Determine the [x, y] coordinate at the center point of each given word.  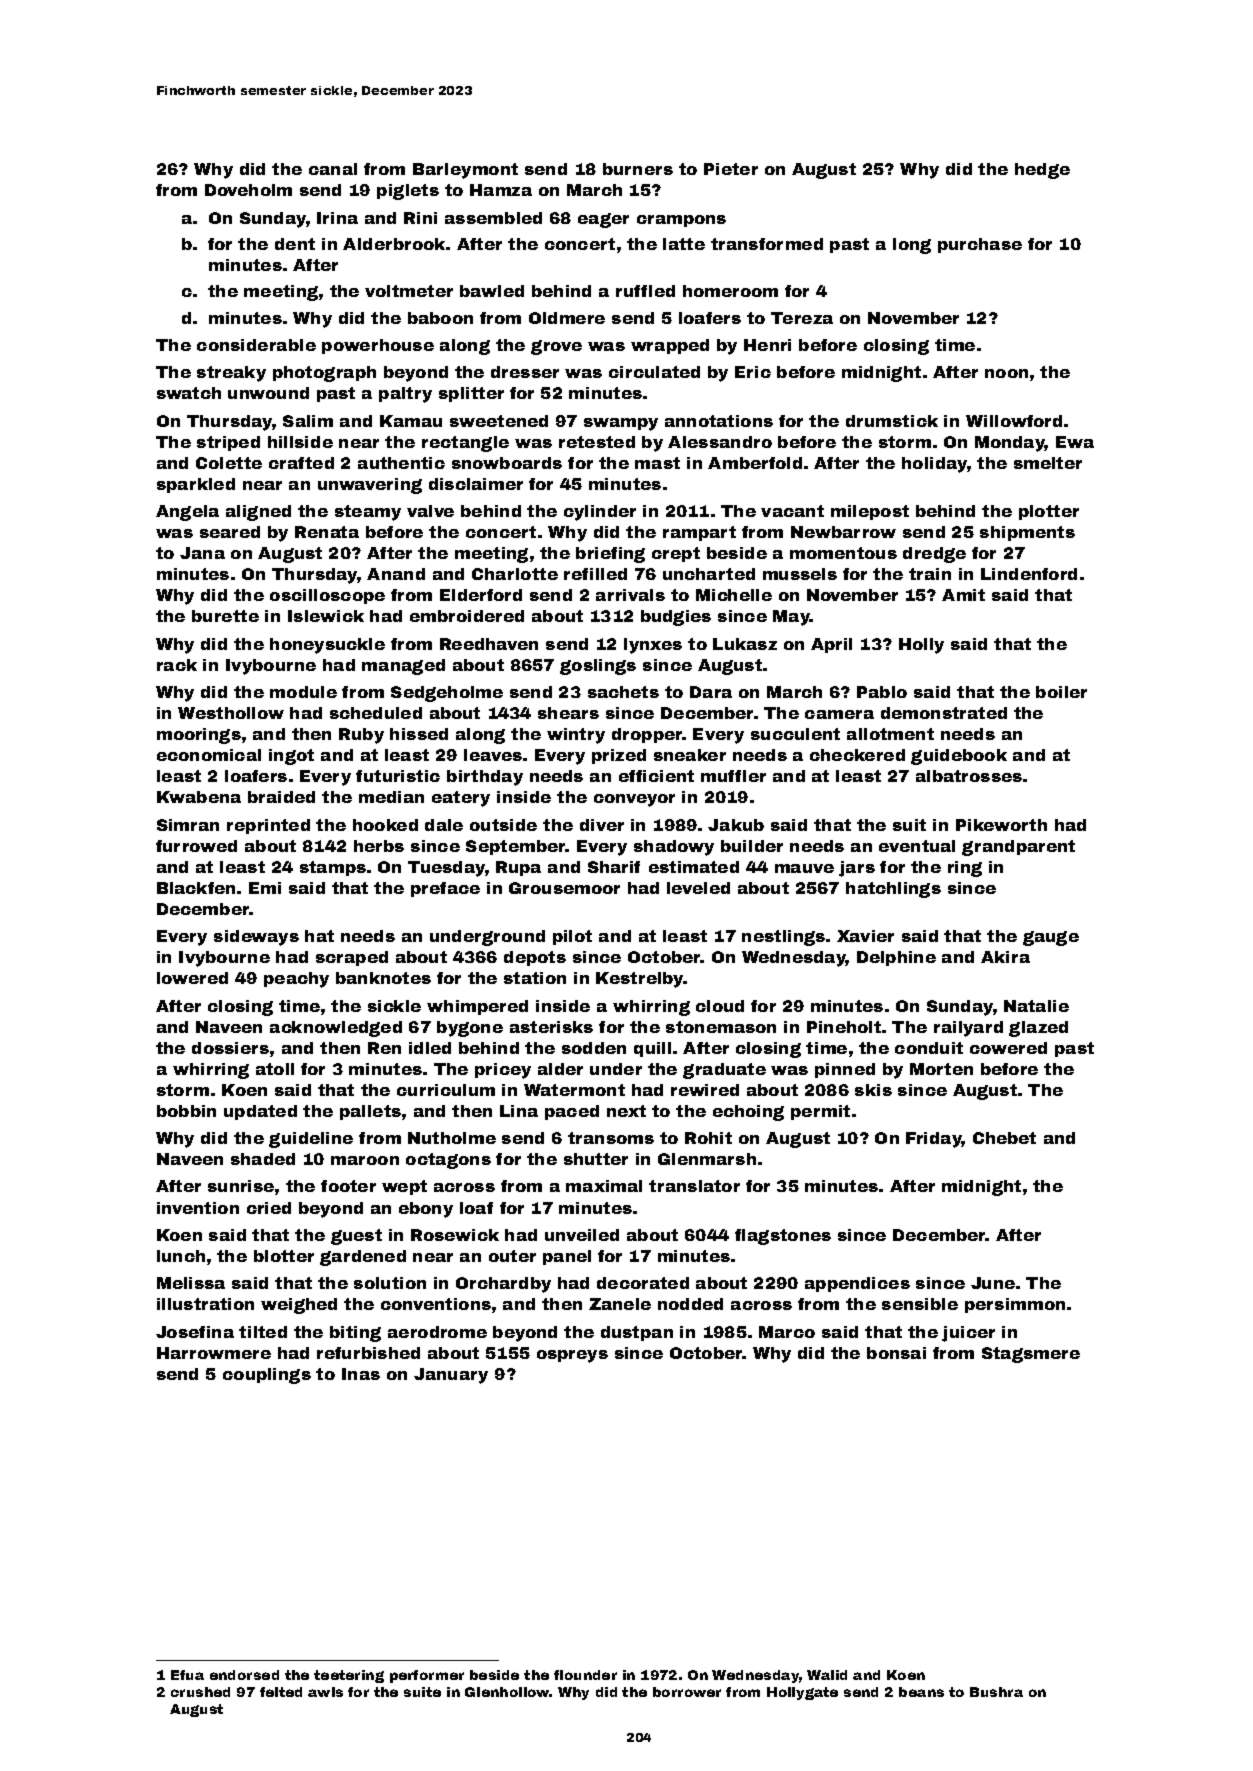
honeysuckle [327, 646]
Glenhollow [507, 1692]
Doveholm [248, 190]
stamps [333, 868]
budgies [676, 618]
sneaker [690, 755]
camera [839, 714]
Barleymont [465, 171]
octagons [448, 1161]
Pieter [731, 169]
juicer [968, 1334]
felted [281, 1692]
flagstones [783, 1237]
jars [857, 869]
